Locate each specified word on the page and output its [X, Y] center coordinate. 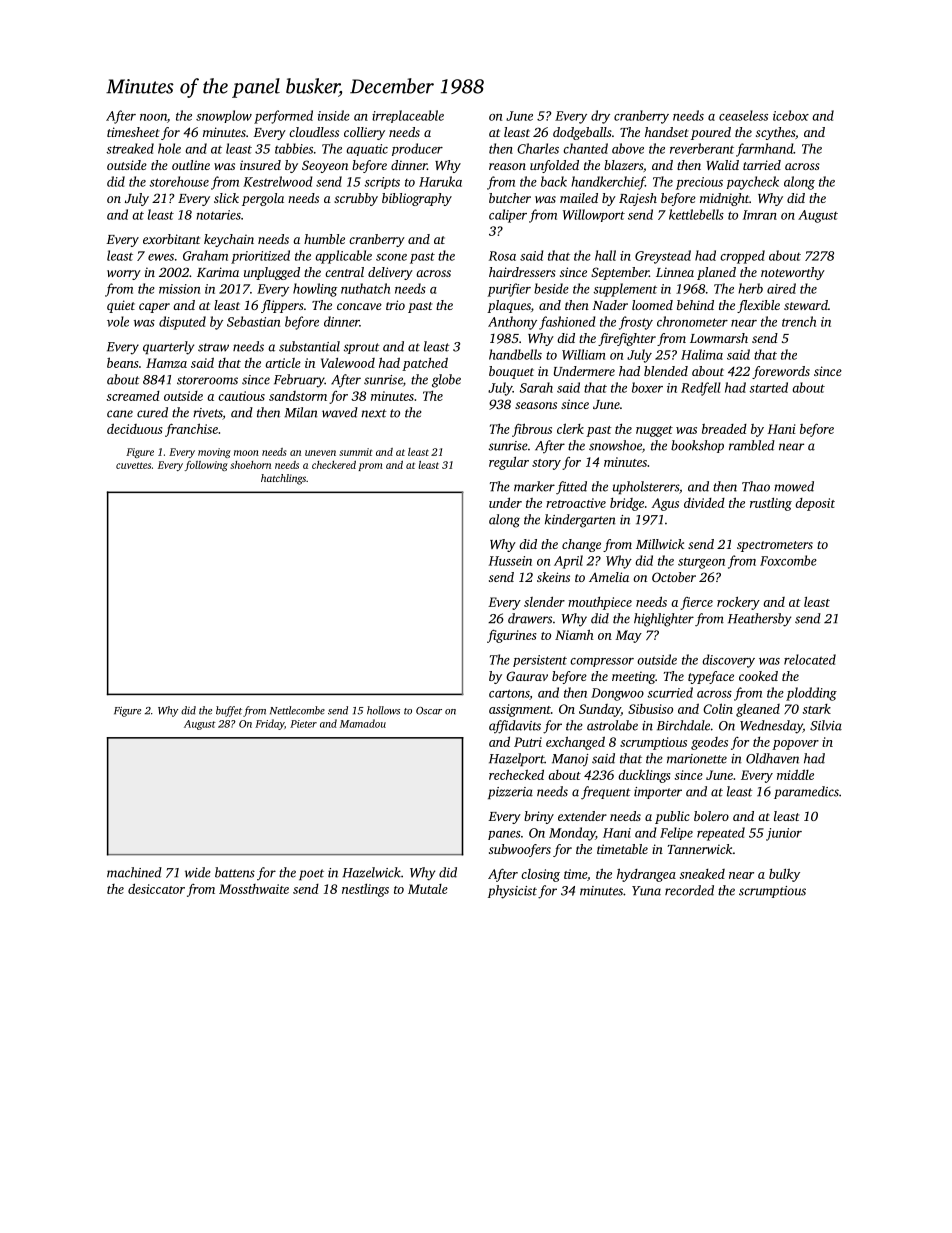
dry [600, 117]
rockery [738, 603]
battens [235, 872]
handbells [515, 354]
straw [213, 347]
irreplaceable [408, 116]
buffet [229, 711]
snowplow [224, 116]
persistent [540, 661]
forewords [781, 372]
